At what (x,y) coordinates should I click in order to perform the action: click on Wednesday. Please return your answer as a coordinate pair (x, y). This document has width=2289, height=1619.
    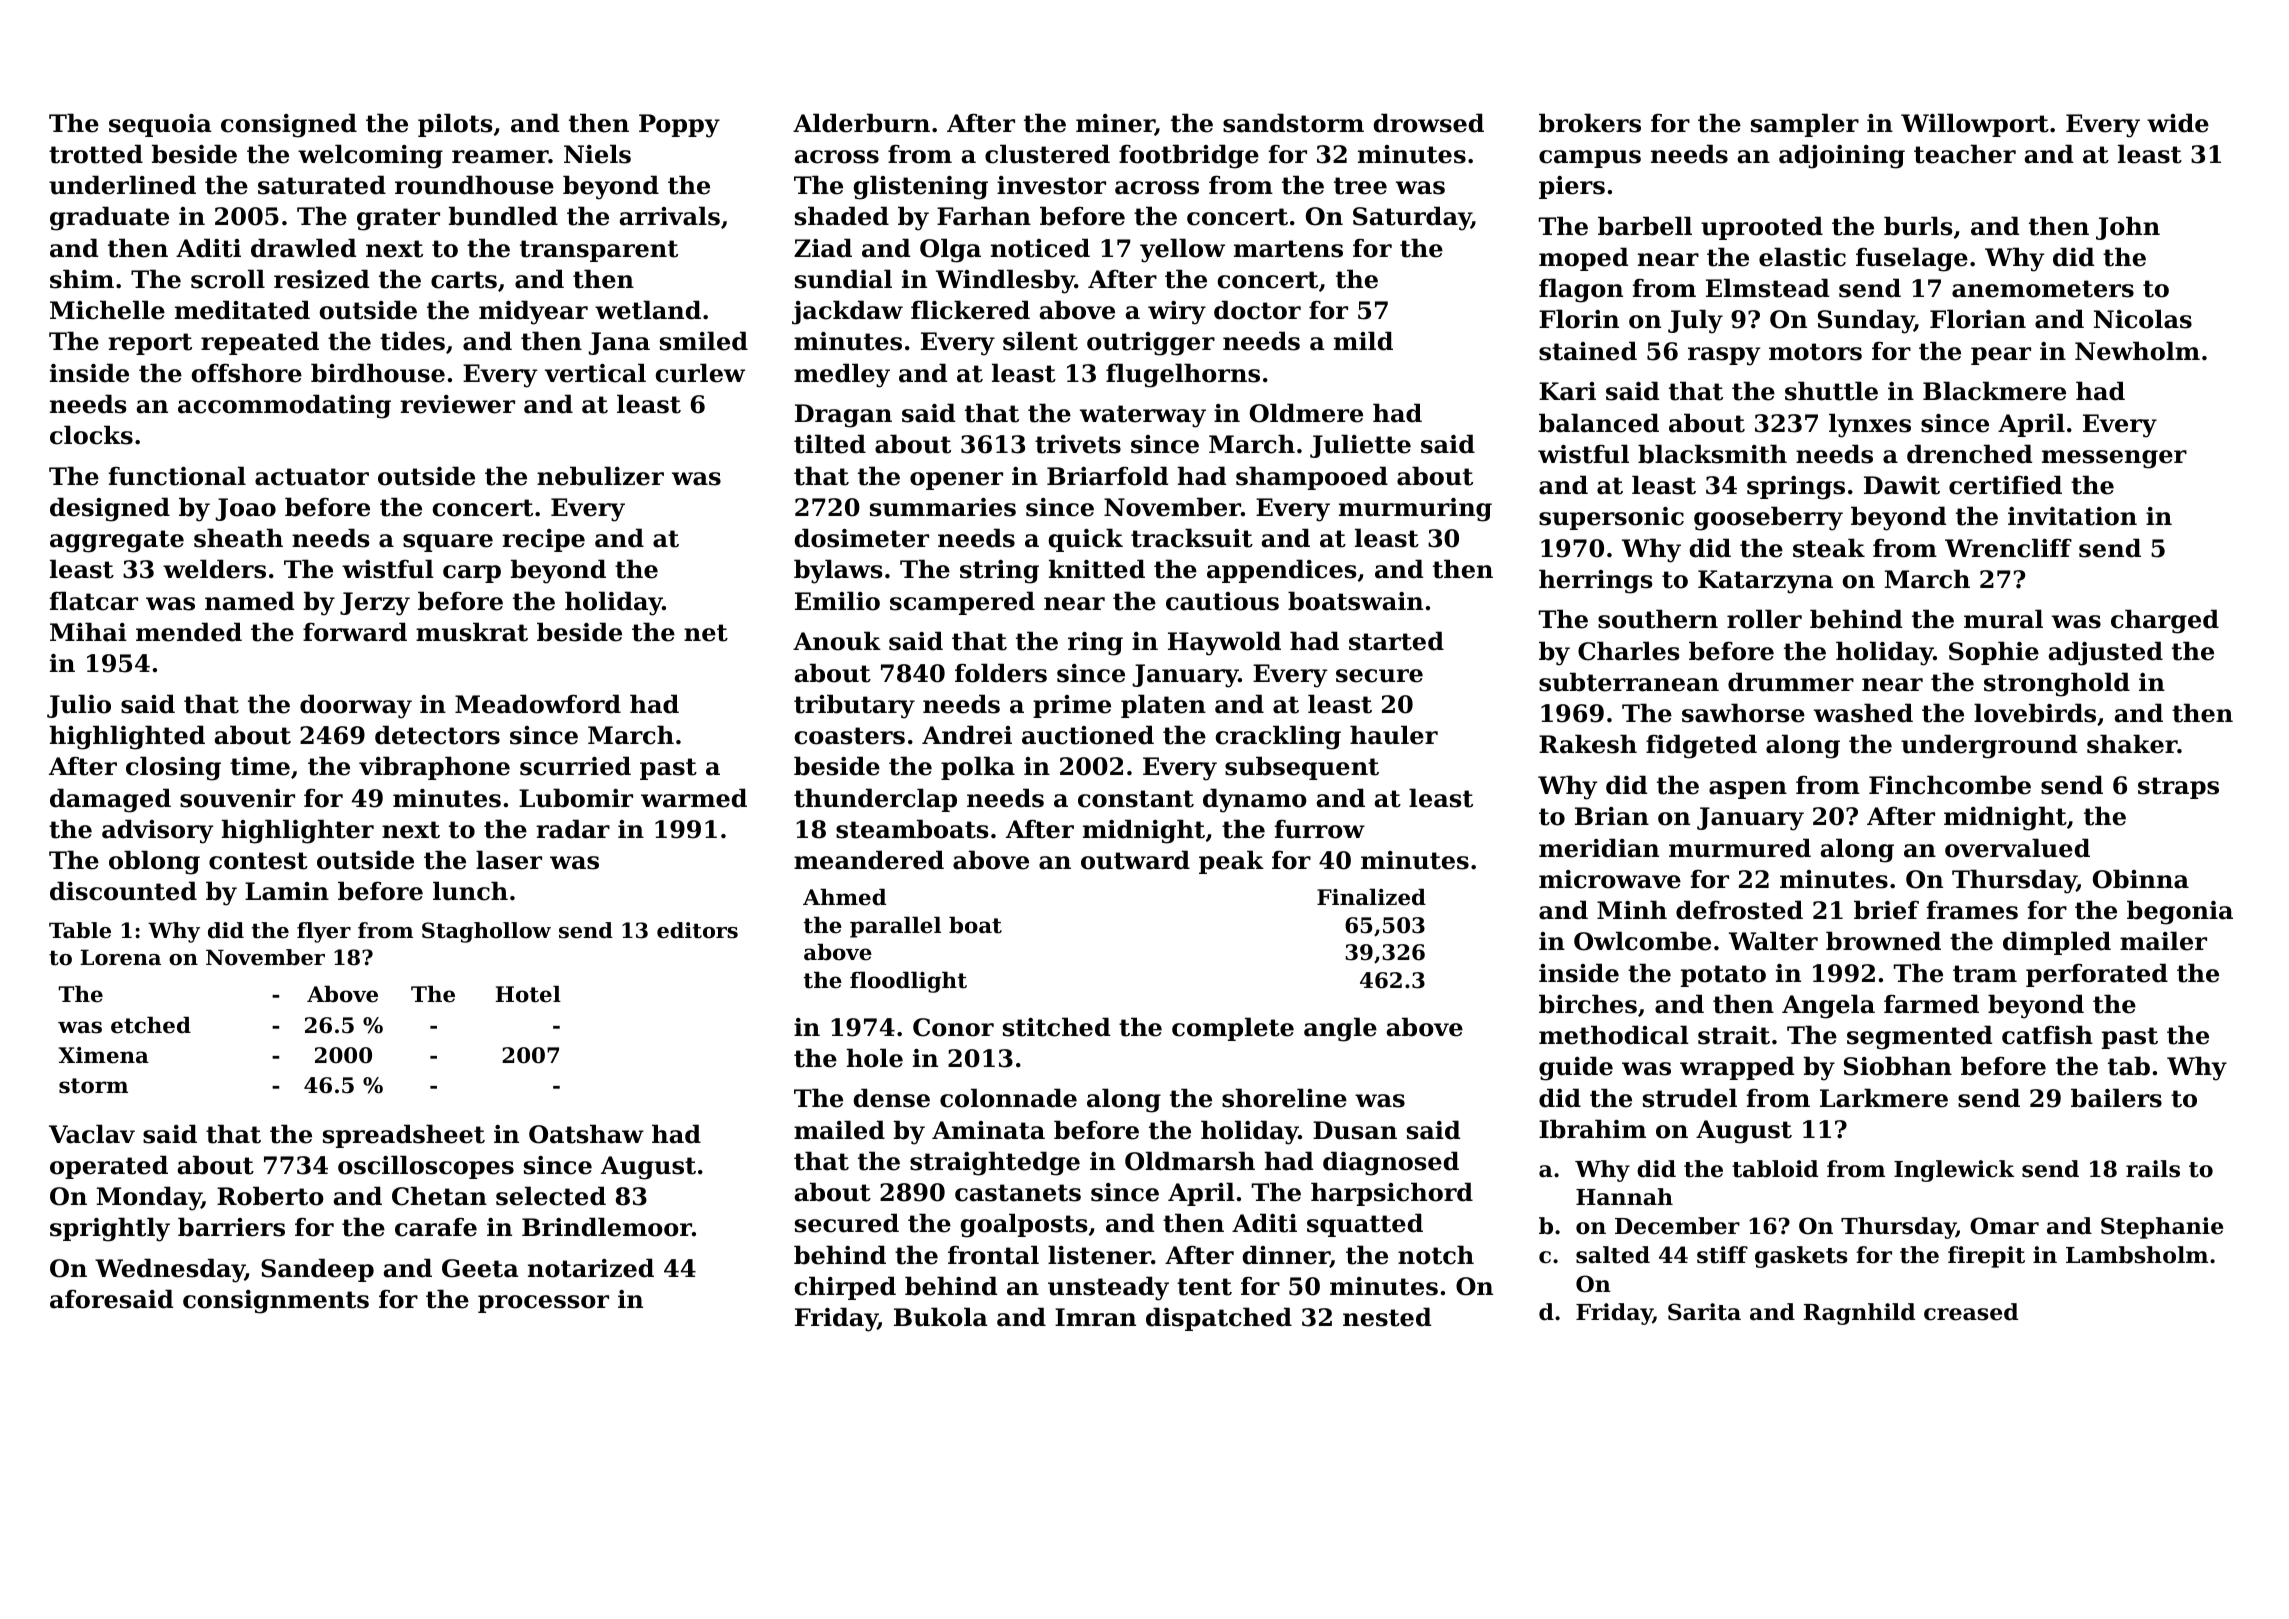
    Looking at the image, I should click on (170, 1270).
